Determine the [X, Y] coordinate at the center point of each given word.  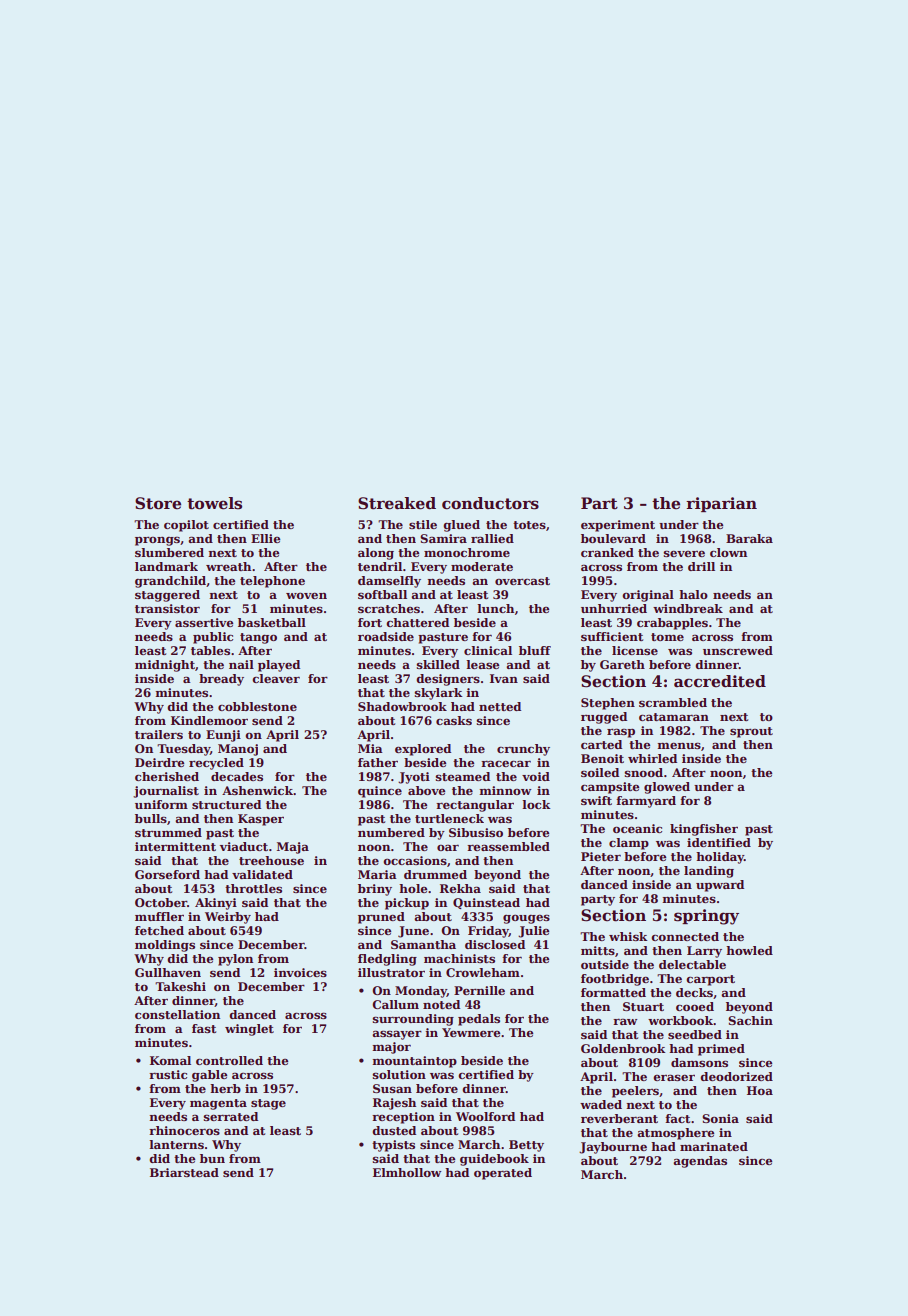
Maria [377, 874]
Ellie [265, 538]
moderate [482, 566]
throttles [253, 888]
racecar [506, 763]
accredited [720, 681]
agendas [700, 1162]
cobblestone [257, 706]
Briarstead [184, 1172]
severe [684, 553]
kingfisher [704, 830]
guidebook [494, 1160]
